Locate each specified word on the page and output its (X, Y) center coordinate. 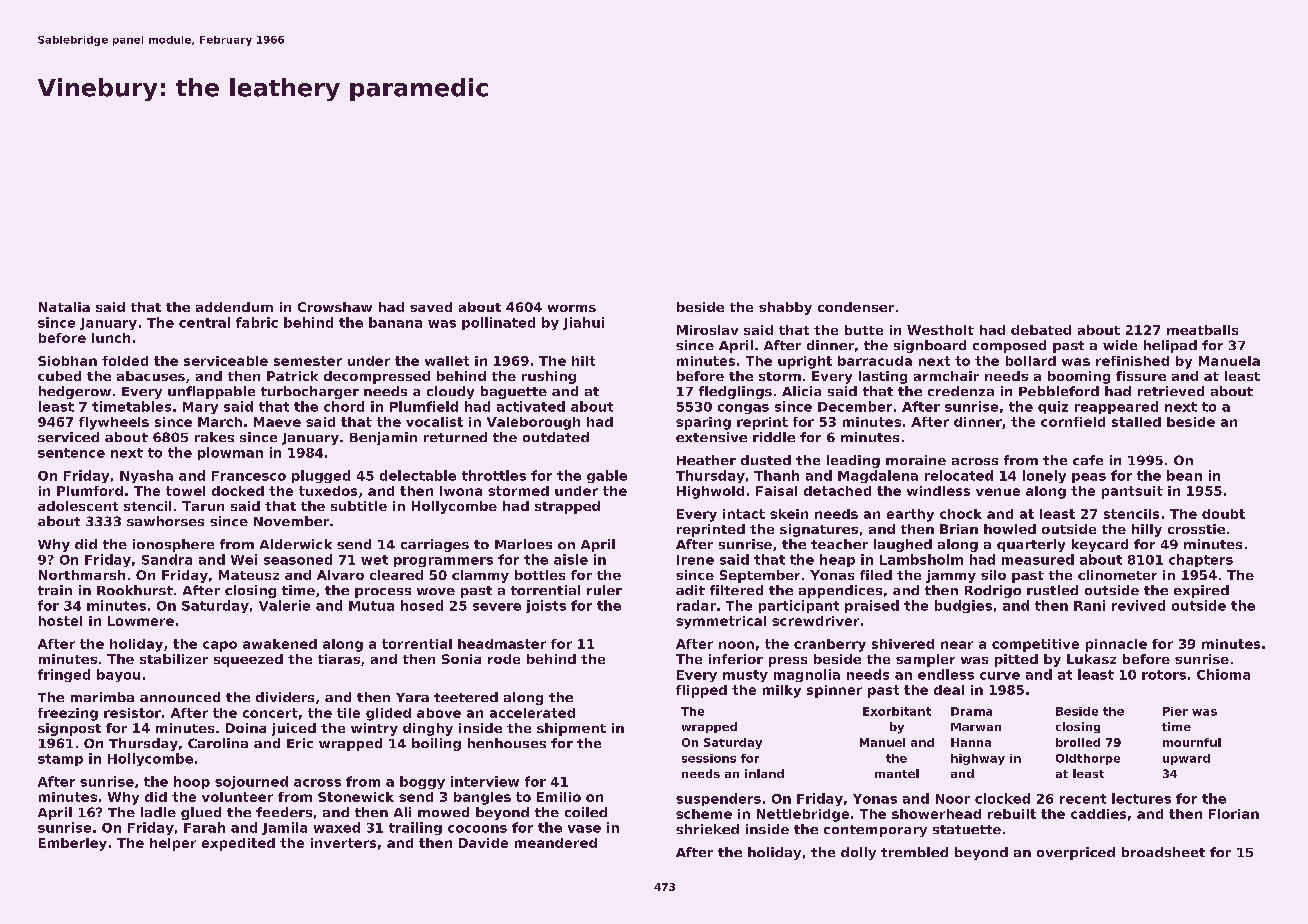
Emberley (73, 844)
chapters (1201, 560)
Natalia (64, 307)
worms (572, 308)
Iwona (461, 491)
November (291, 521)
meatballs (1202, 330)
